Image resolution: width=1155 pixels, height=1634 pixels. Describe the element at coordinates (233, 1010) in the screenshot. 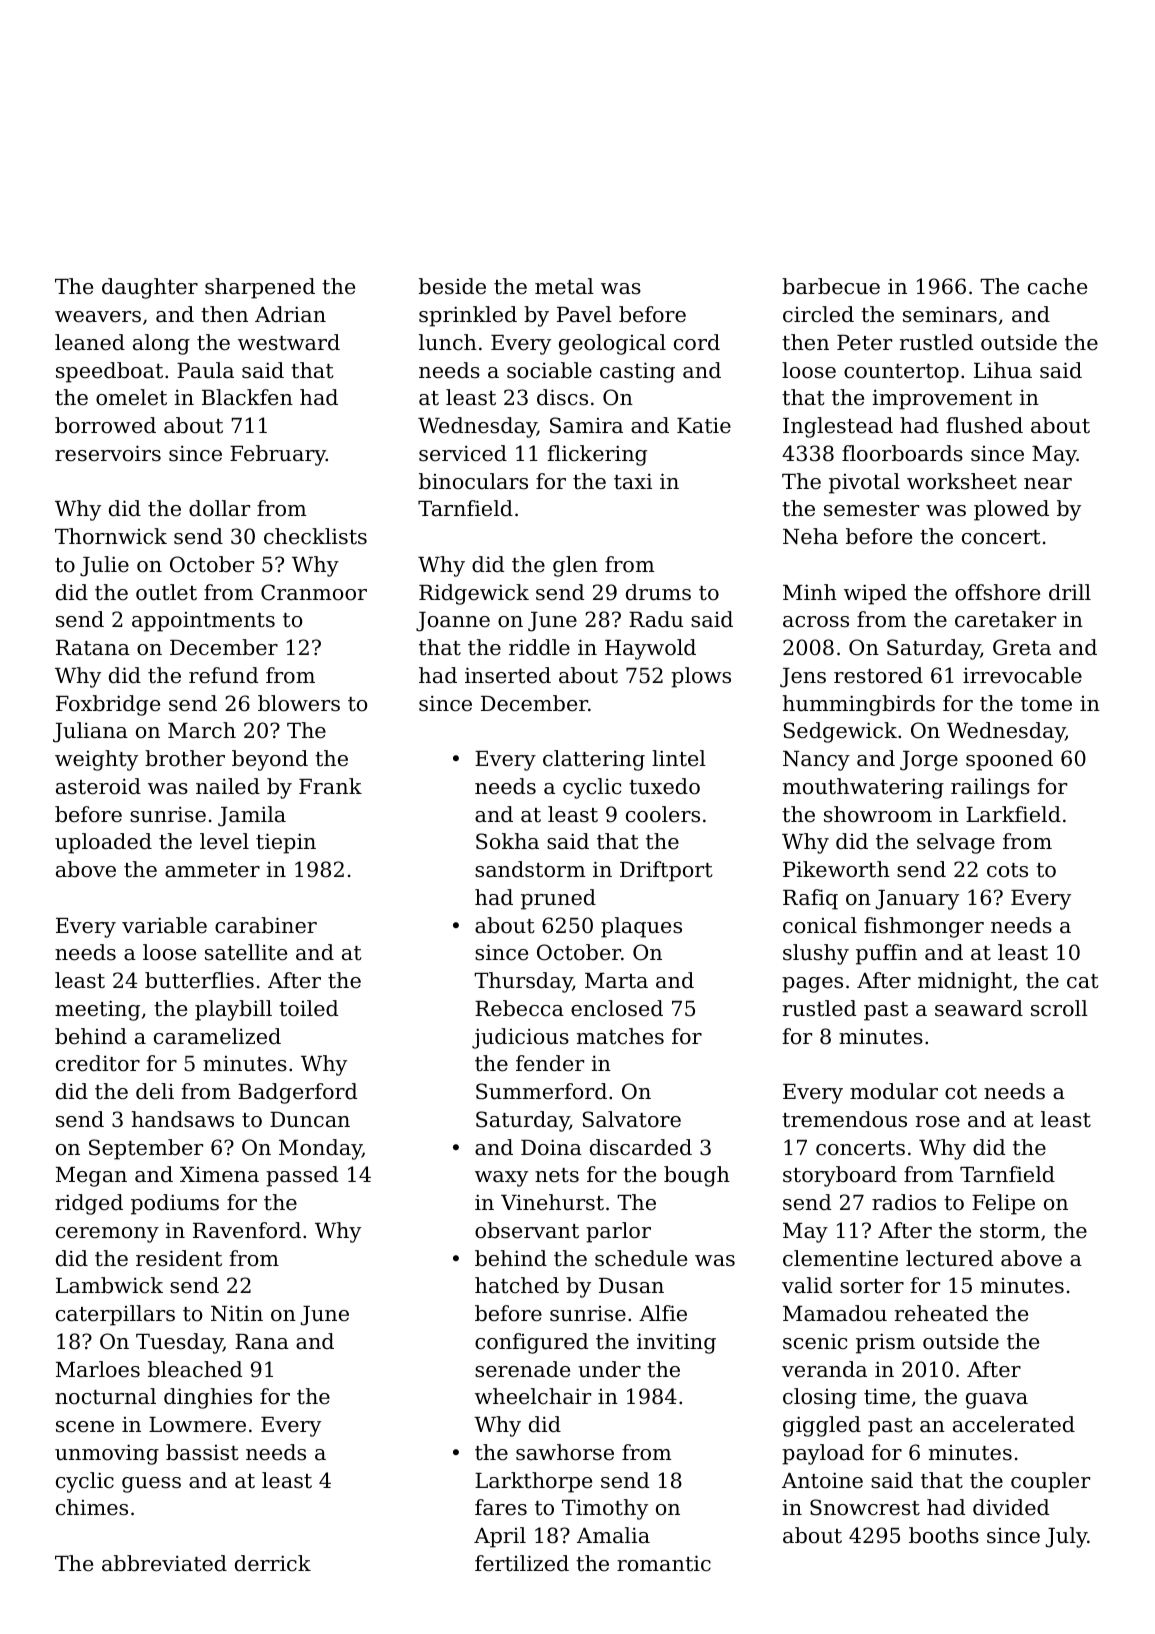

I see `playbill` at that location.
